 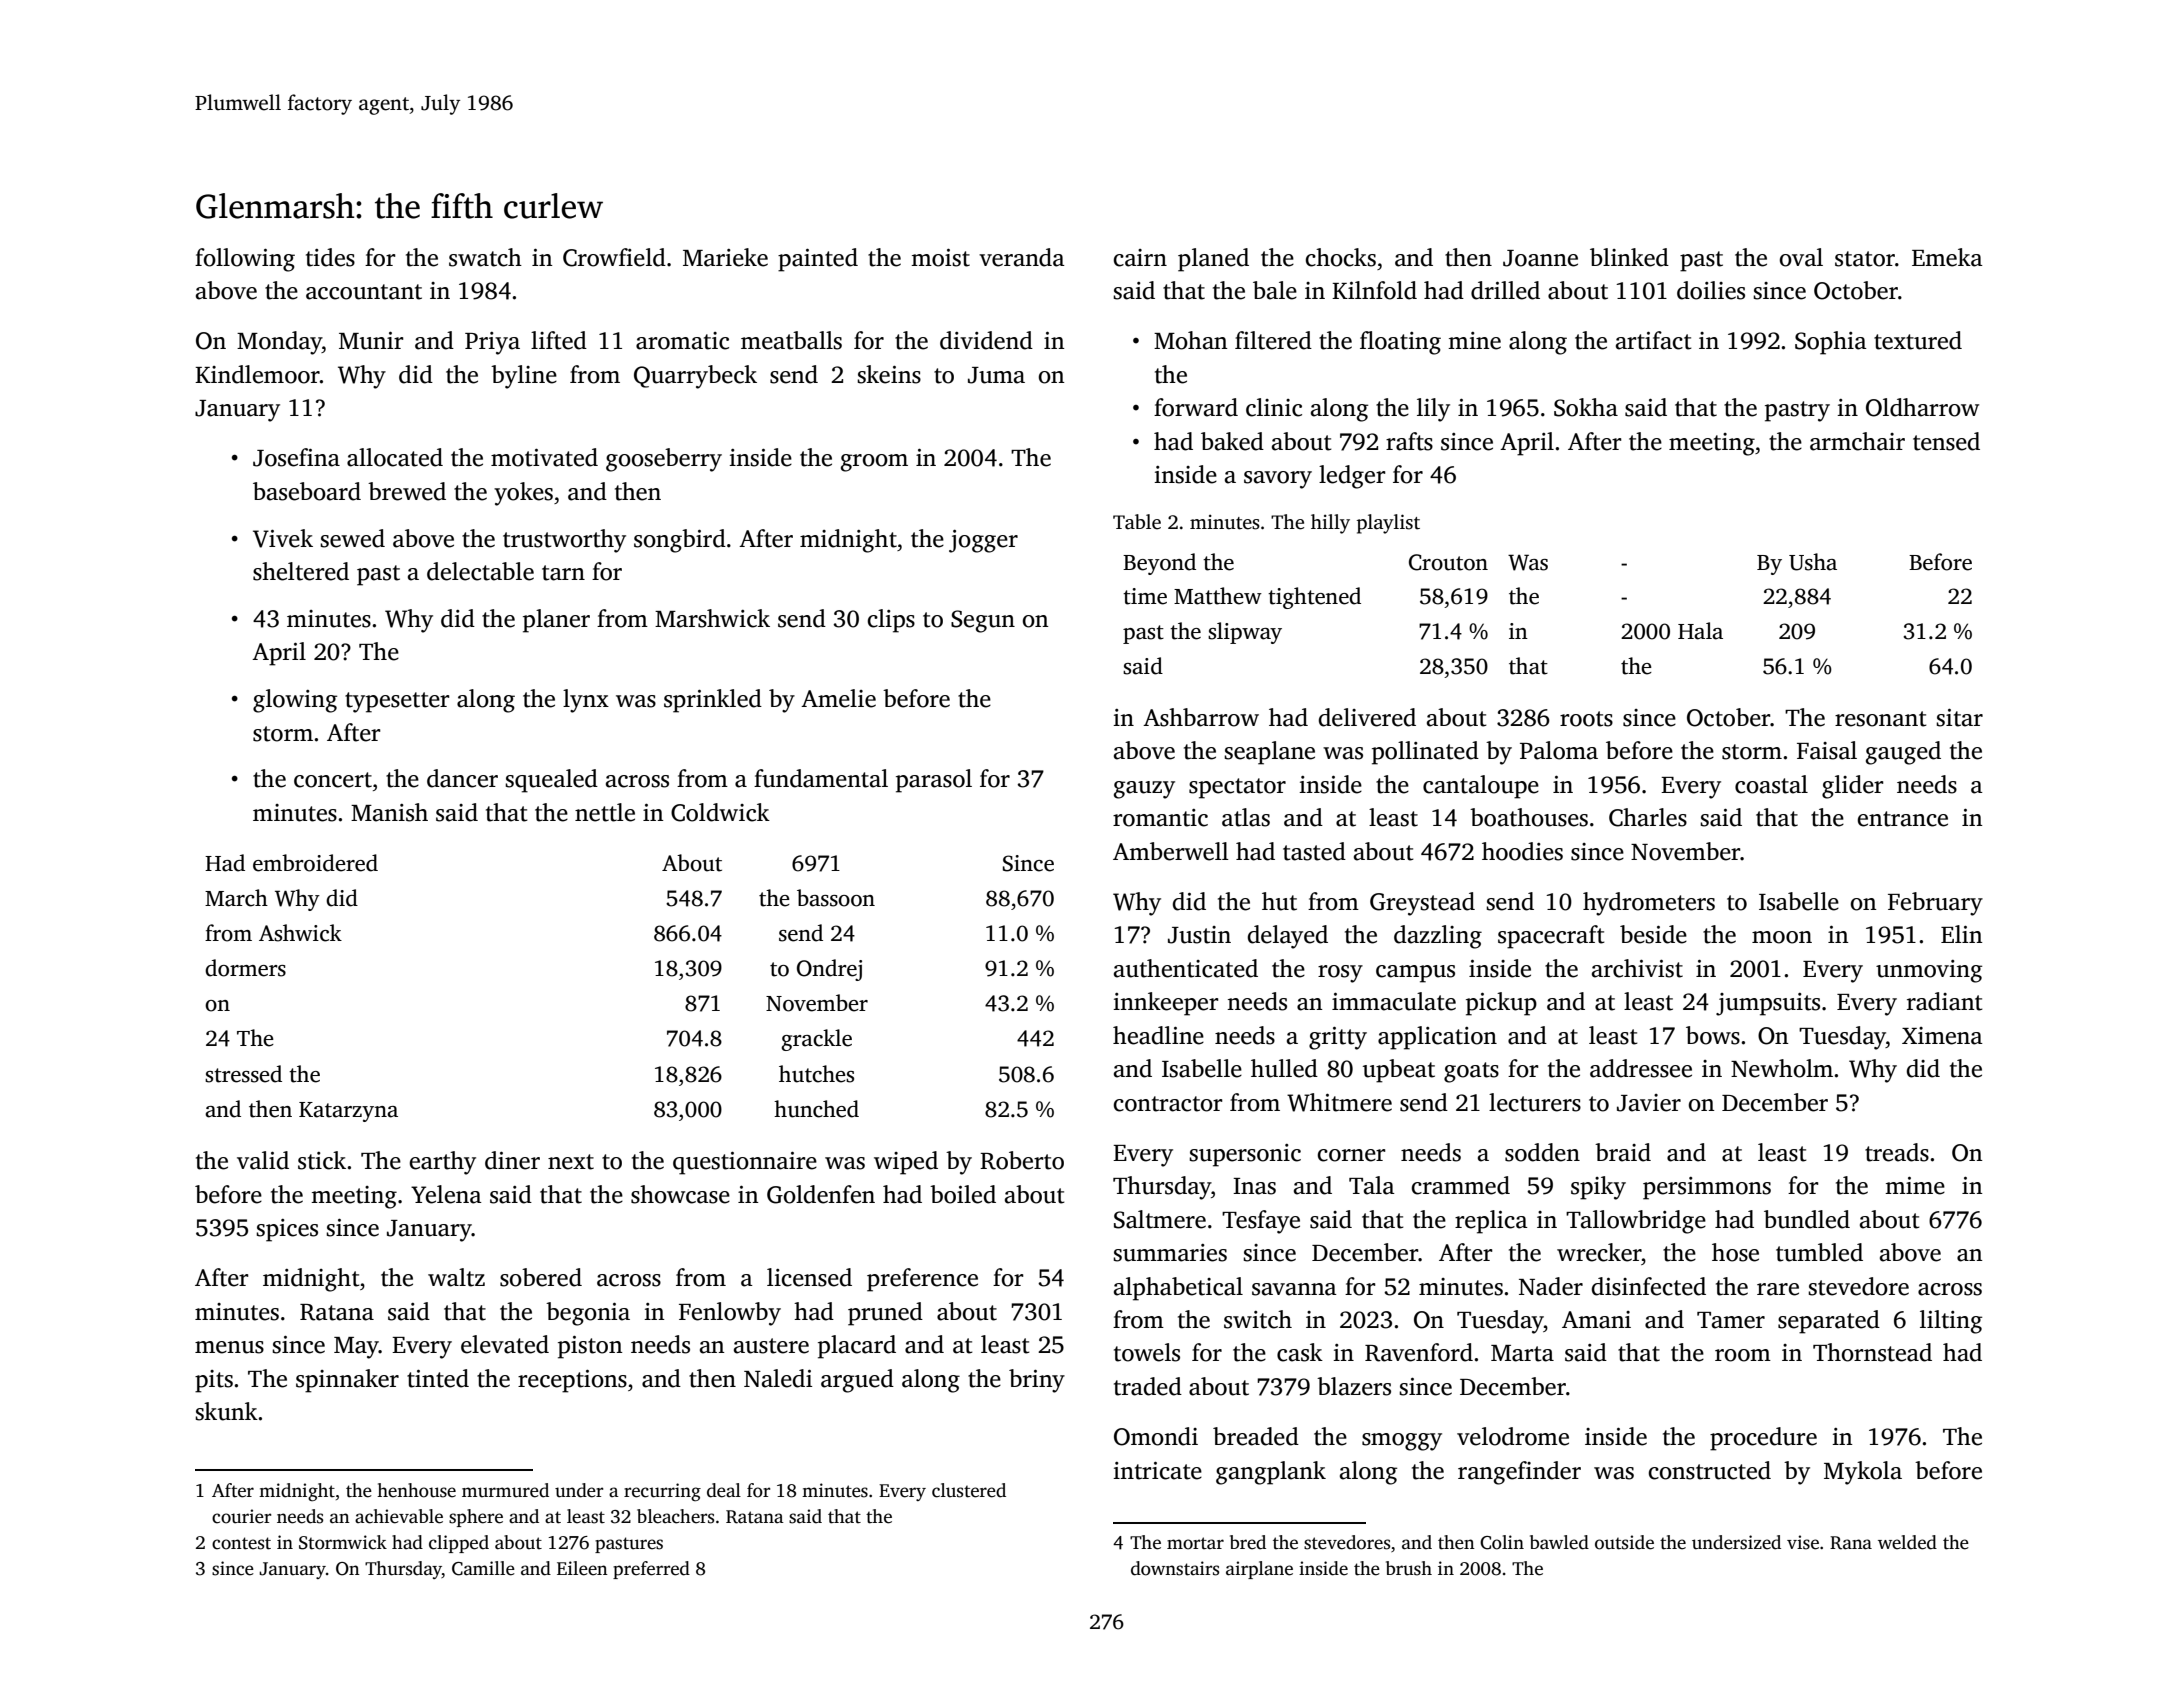 I want to click on forward, so click(x=1196, y=407).
